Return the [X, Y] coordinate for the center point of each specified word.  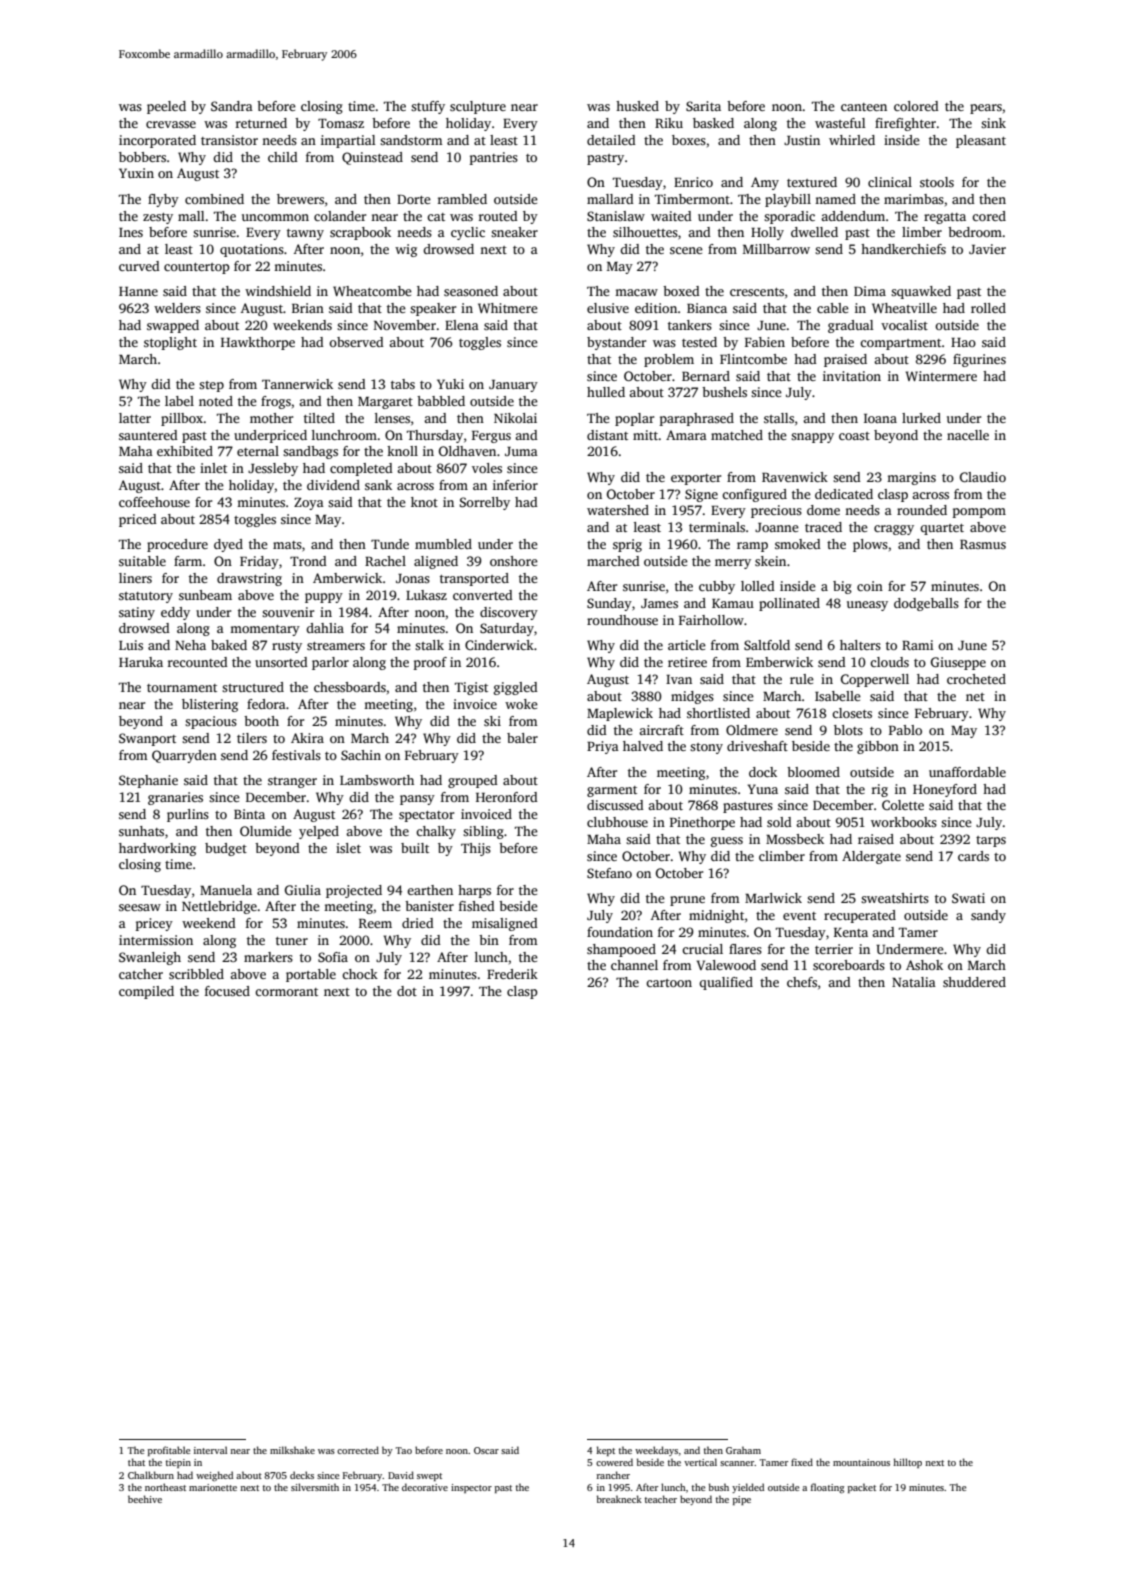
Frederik [512, 974]
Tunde [390, 544]
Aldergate [871, 857]
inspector [471, 1488]
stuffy [428, 107]
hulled [606, 392]
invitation [852, 376]
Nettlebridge [219, 907]
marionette [213, 1487]
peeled [166, 107]
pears [986, 109]
